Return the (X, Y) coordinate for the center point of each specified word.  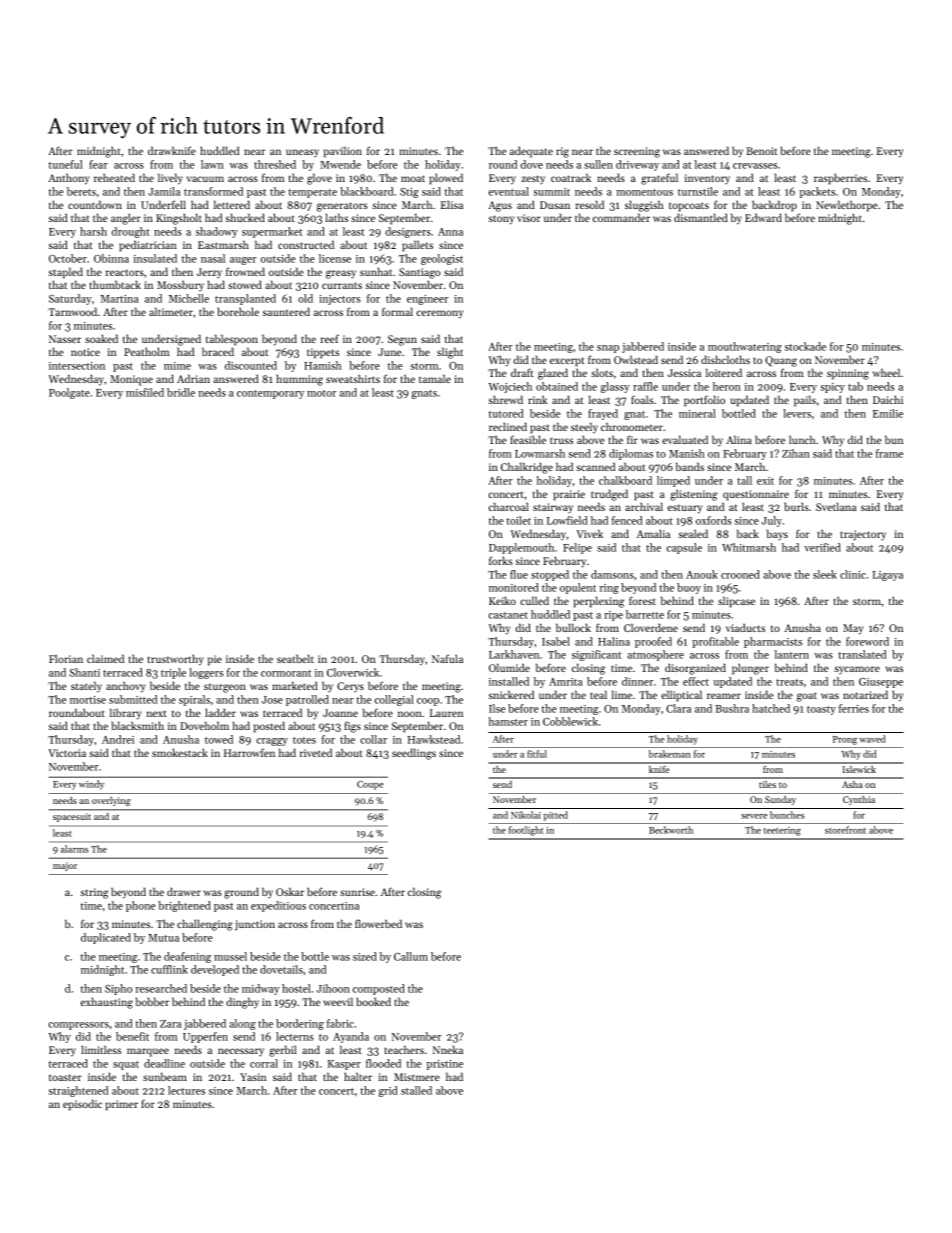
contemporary (270, 394)
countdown (95, 204)
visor (529, 218)
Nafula (447, 658)
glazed (553, 374)
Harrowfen (249, 752)
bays (777, 535)
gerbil (283, 1051)
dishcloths (725, 359)
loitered (724, 372)
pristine (444, 1065)
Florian (66, 658)
